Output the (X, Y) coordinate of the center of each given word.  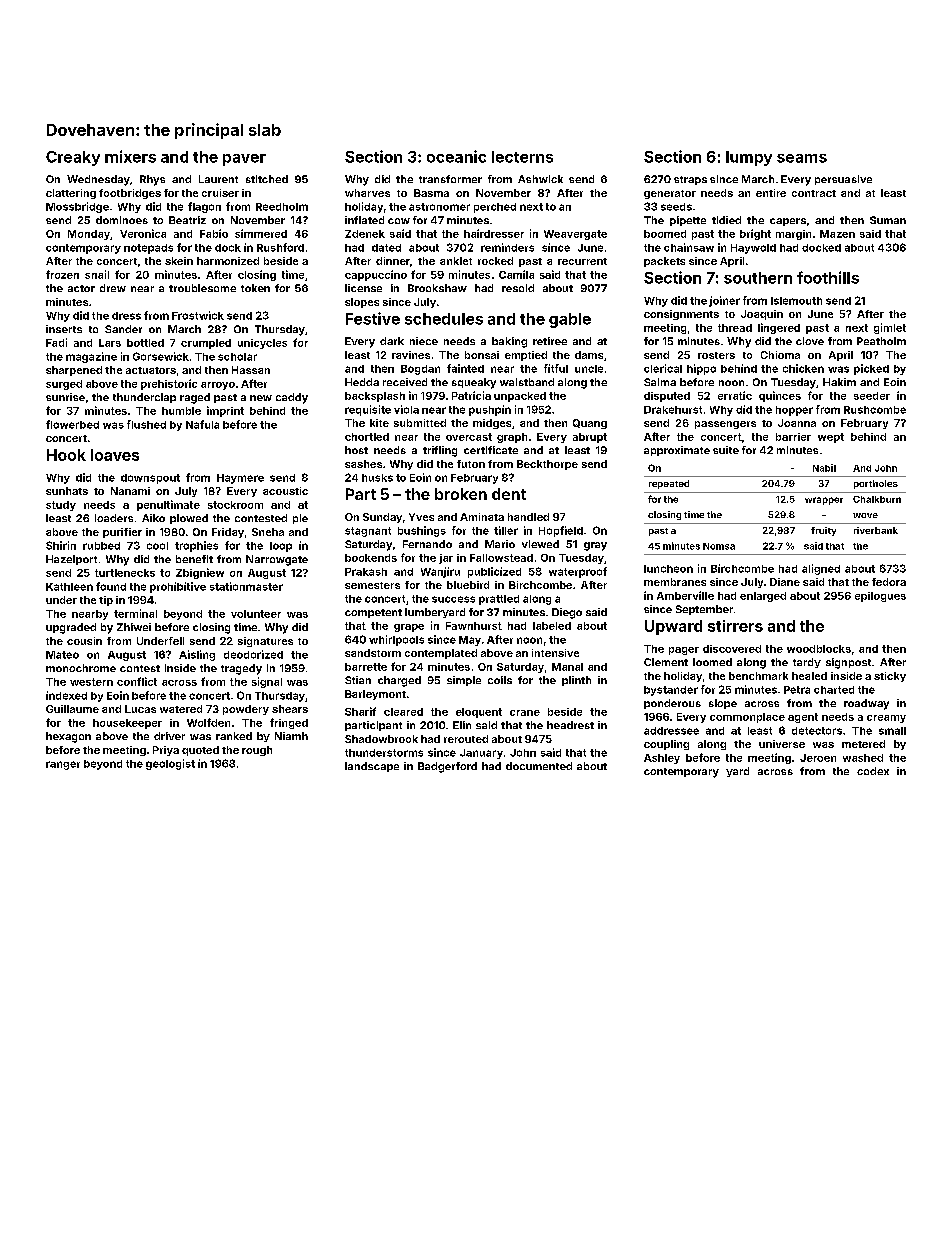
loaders (114, 518)
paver (244, 160)
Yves (421, 517)
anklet (456, 261)
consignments (681, 315)
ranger (63, 765)
